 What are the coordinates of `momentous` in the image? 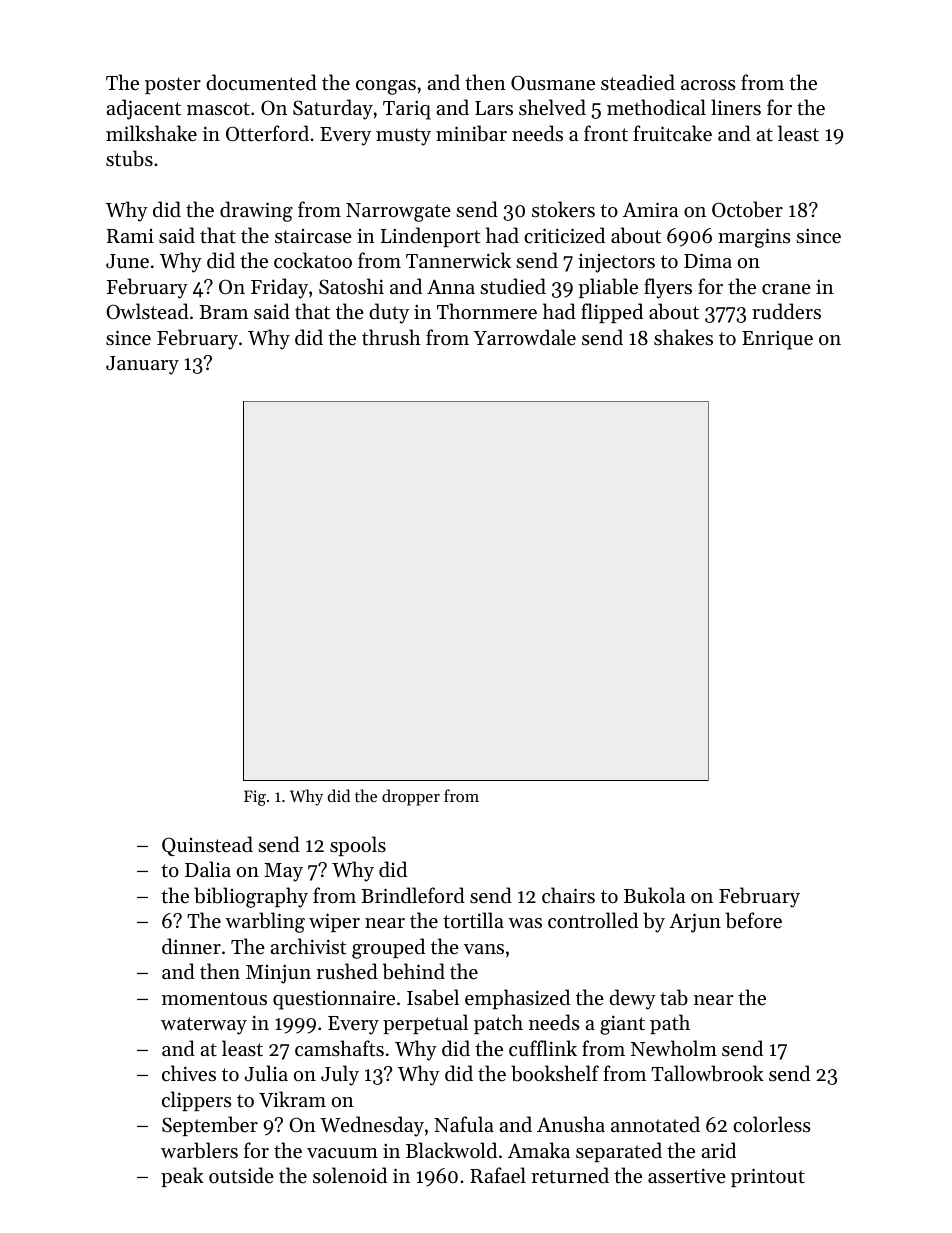 It's located at (214, 999).
